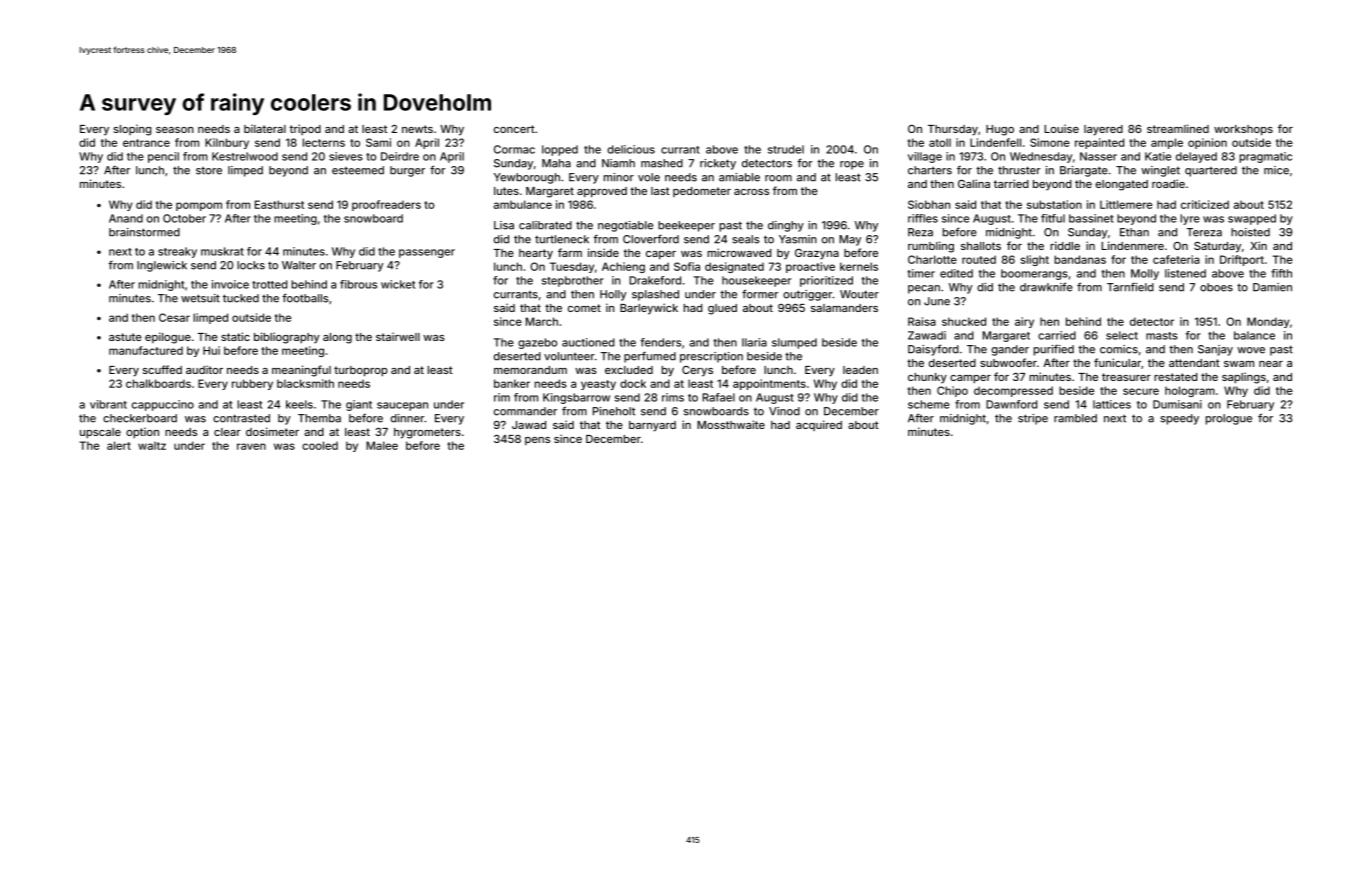  What do you see at coordinates (382, 445) in the screenshot?
I see `Malee` at bounding box center [382, 445].
